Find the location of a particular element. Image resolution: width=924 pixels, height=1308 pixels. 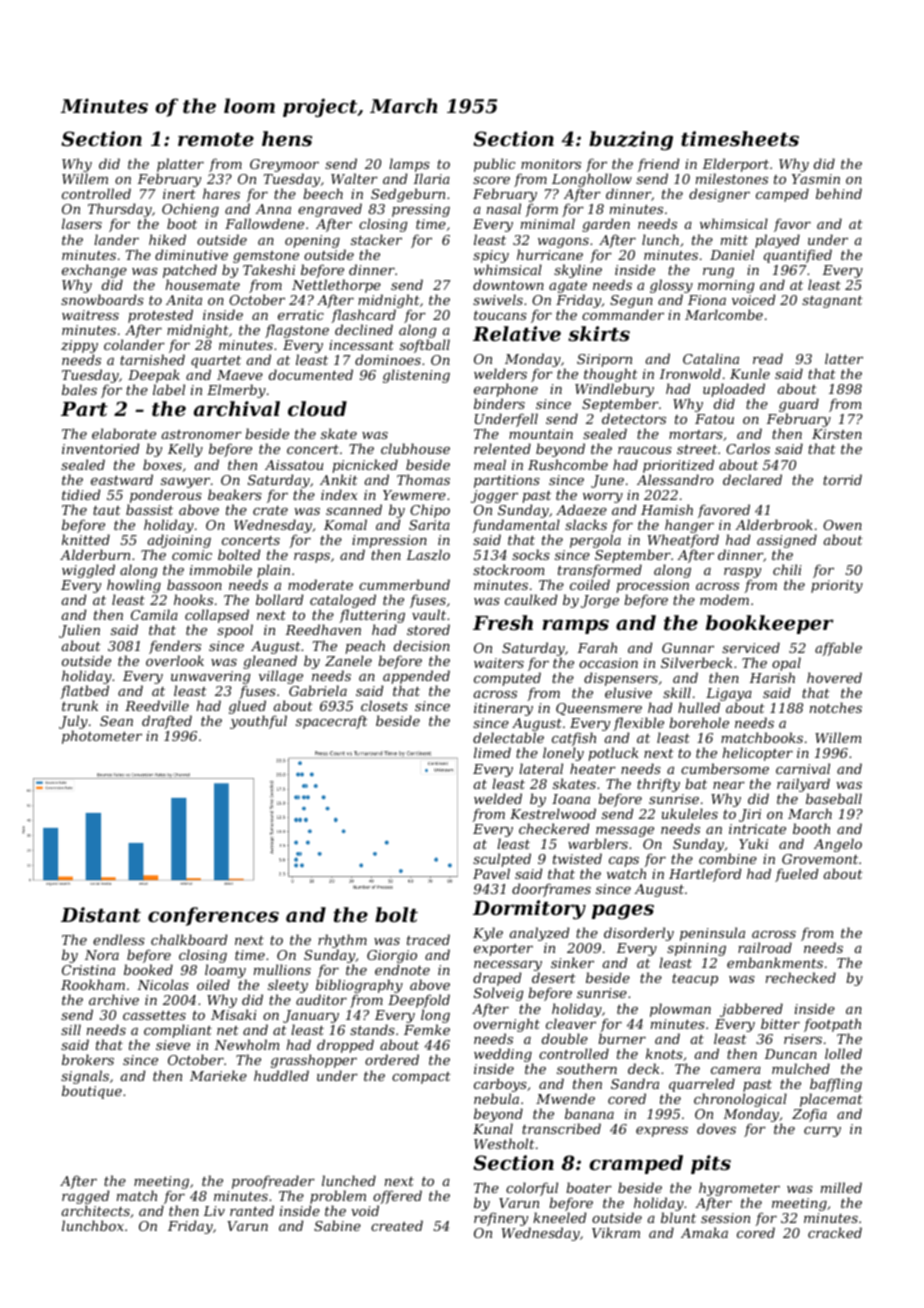

jogger is located at coordinates (494, 496).
